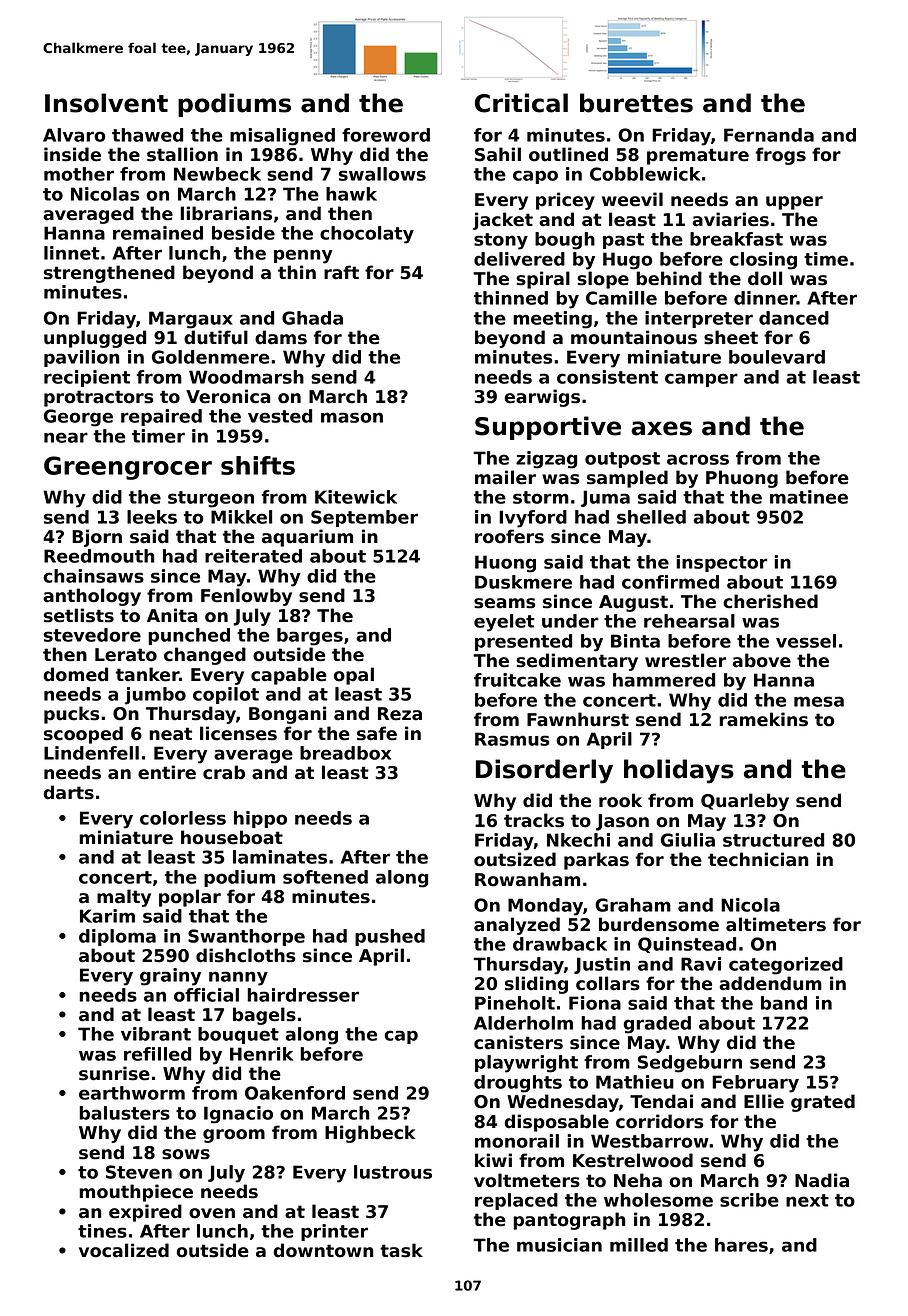 Image resolution: width=908 pixels, height=1316 pixels. I want to click on ramekins, so click(763, 719).
